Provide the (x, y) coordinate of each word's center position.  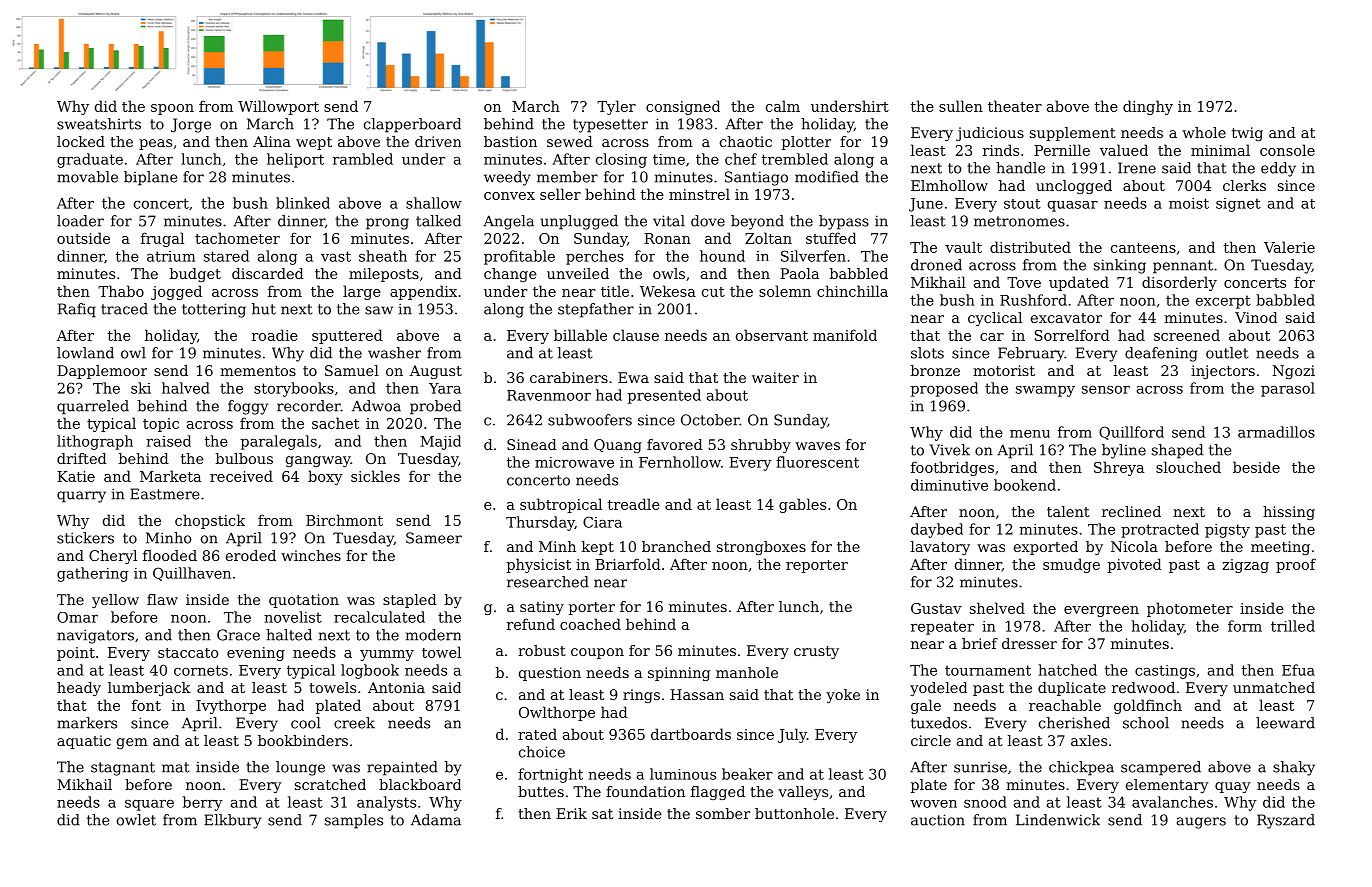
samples (354, 821)
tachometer (237, 238)
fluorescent (817, 462)
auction (938, 820)
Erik (571, 813)
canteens (1143, 248)
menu (1030, 434)
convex (509, 196)
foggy (248, 407)
